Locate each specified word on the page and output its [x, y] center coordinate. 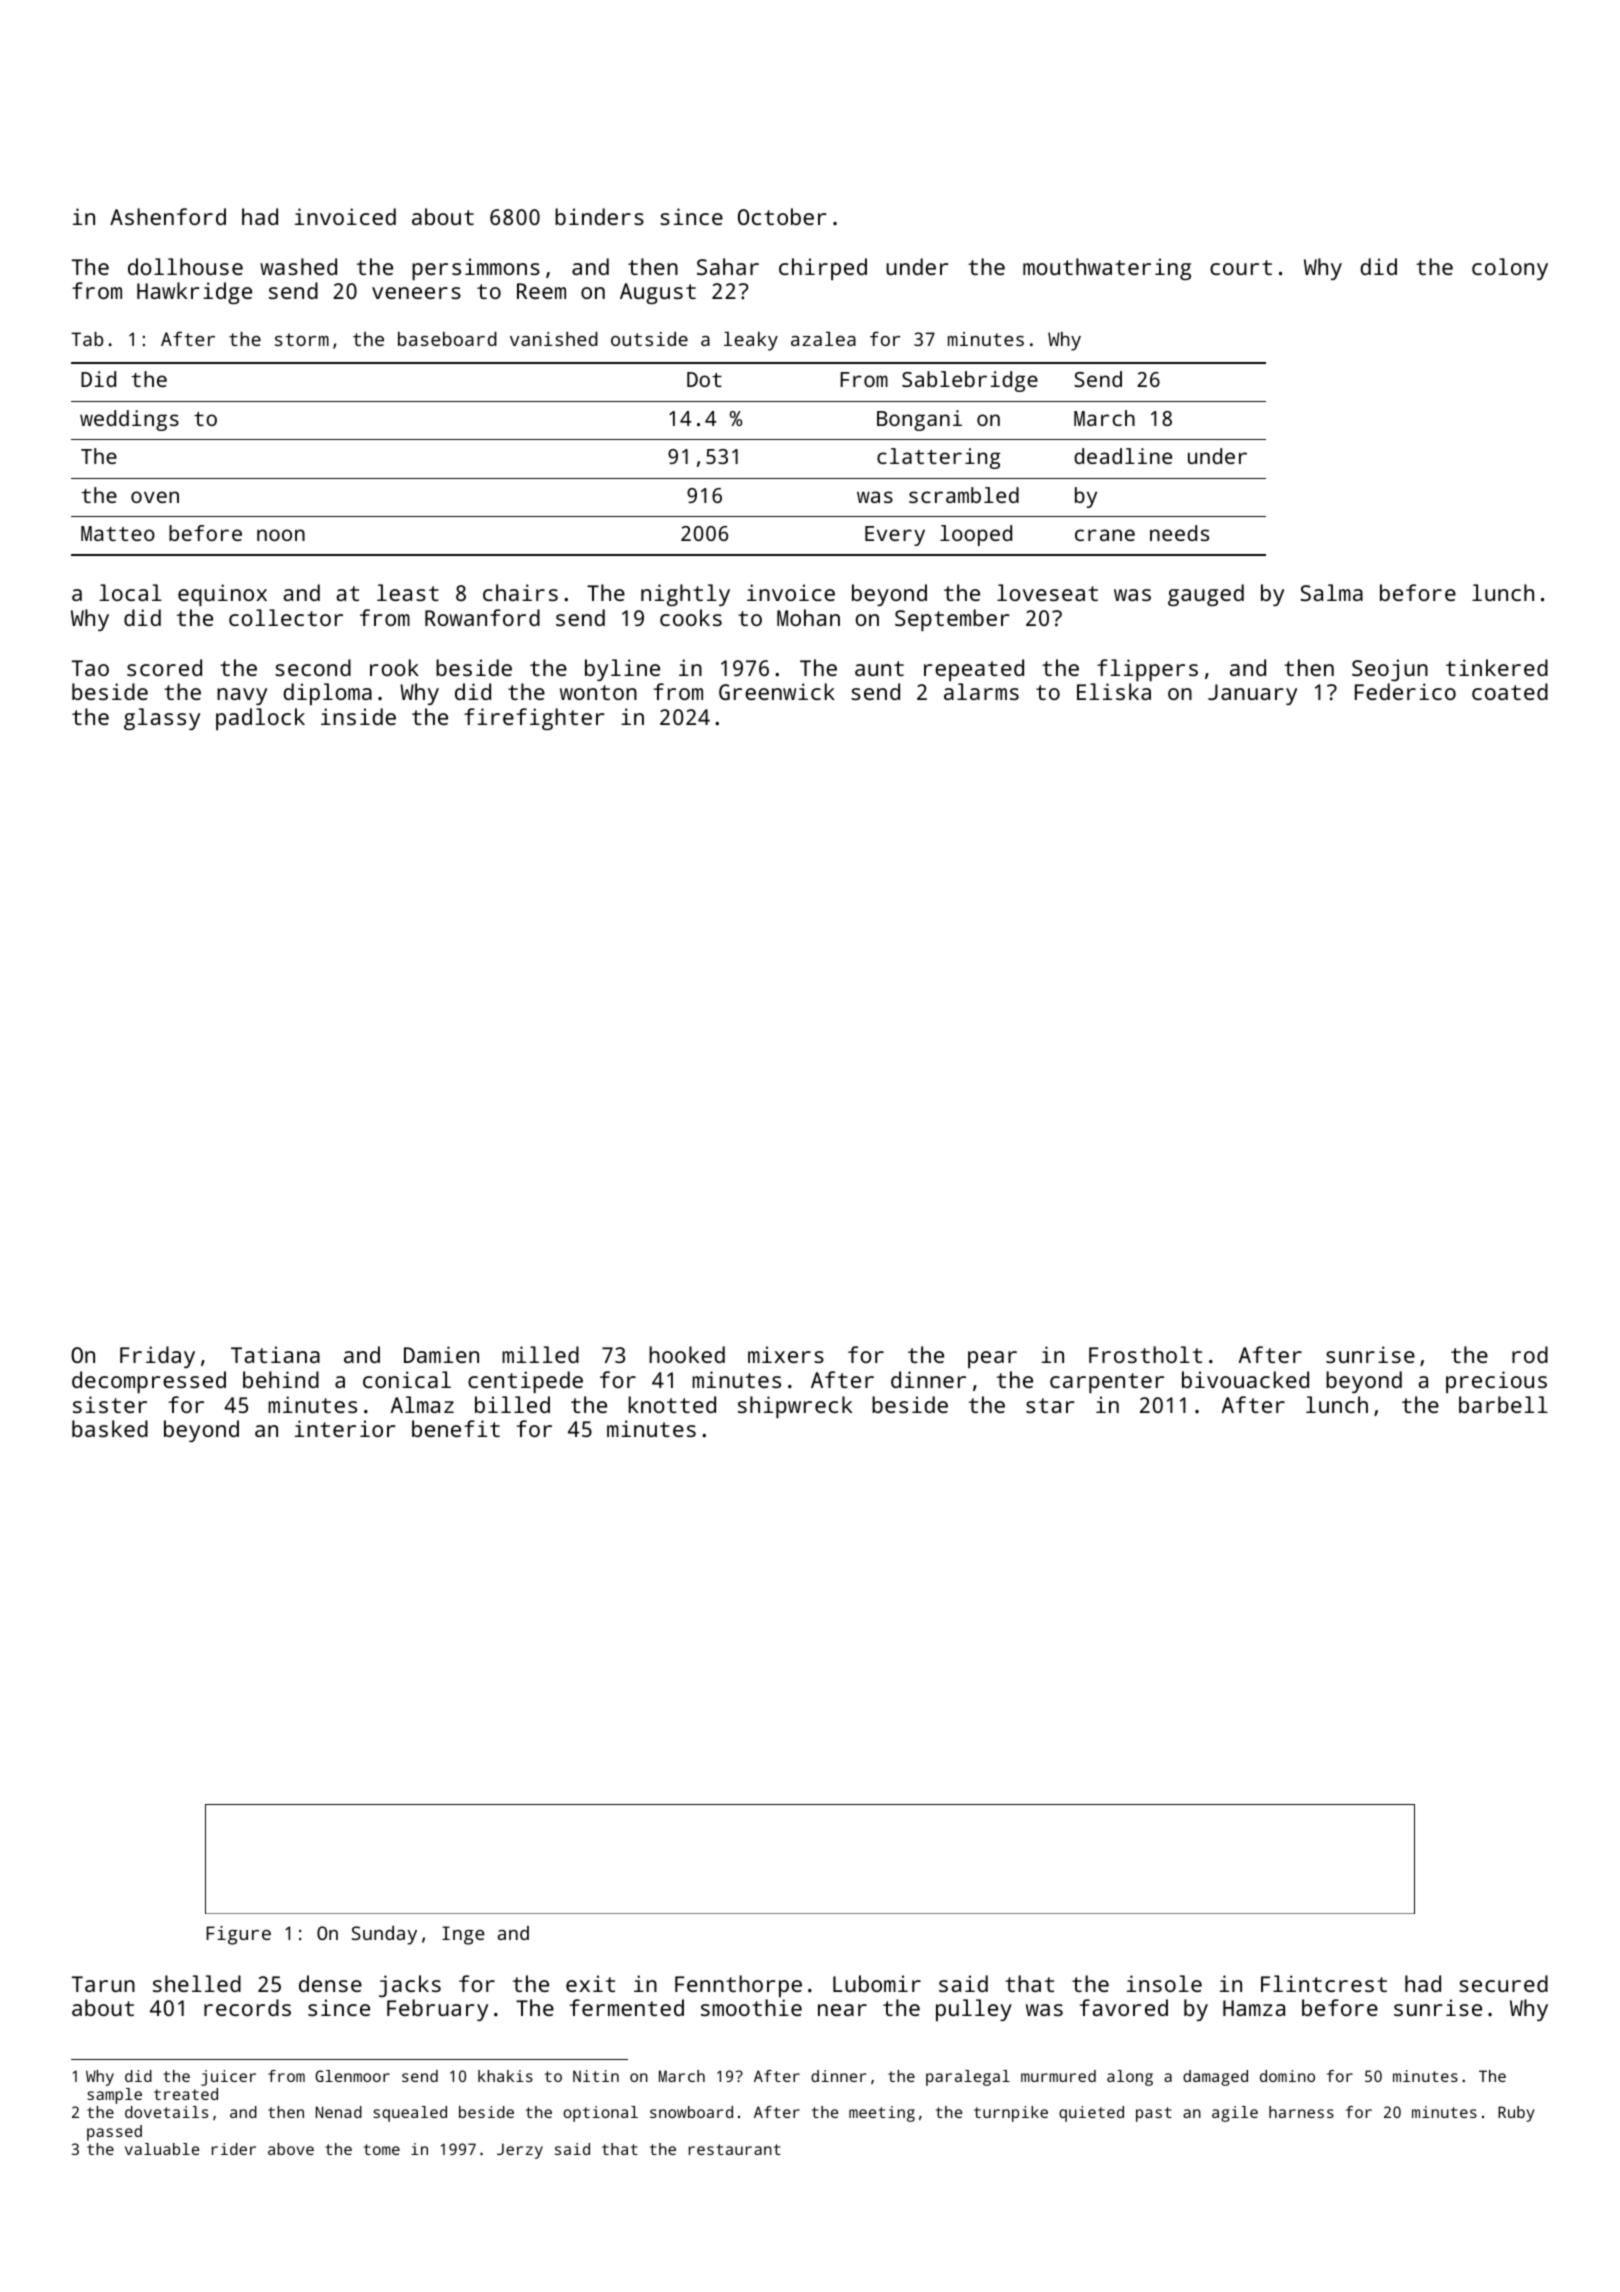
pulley [974, 2010]
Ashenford [168, 216]
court [1241, 267]
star [1050, 1405]
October [782, 216]
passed [114, 2133]
